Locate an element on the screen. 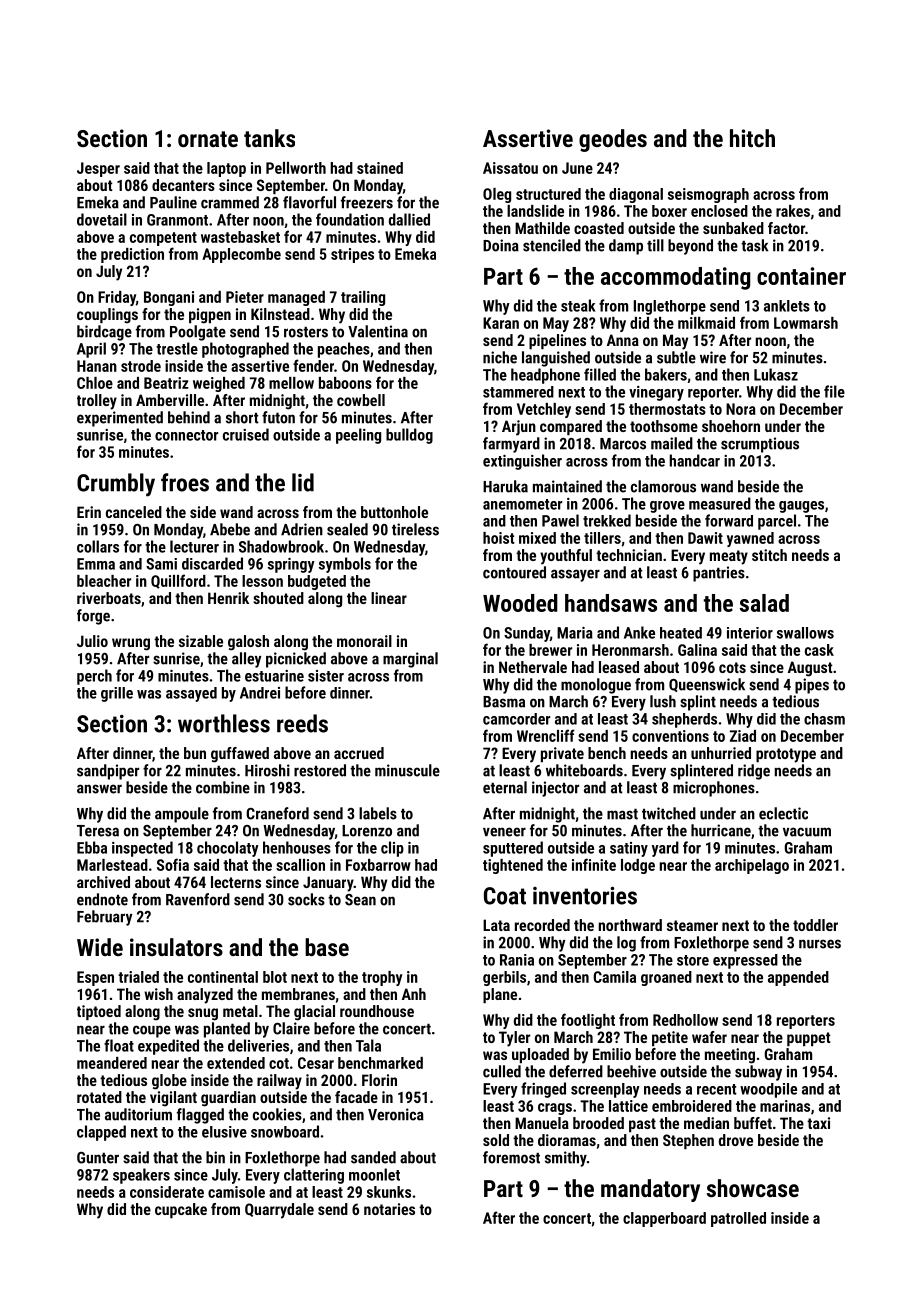 The image size is (924, 1308). Quarrydale is located at coordinates (279, 1211).
